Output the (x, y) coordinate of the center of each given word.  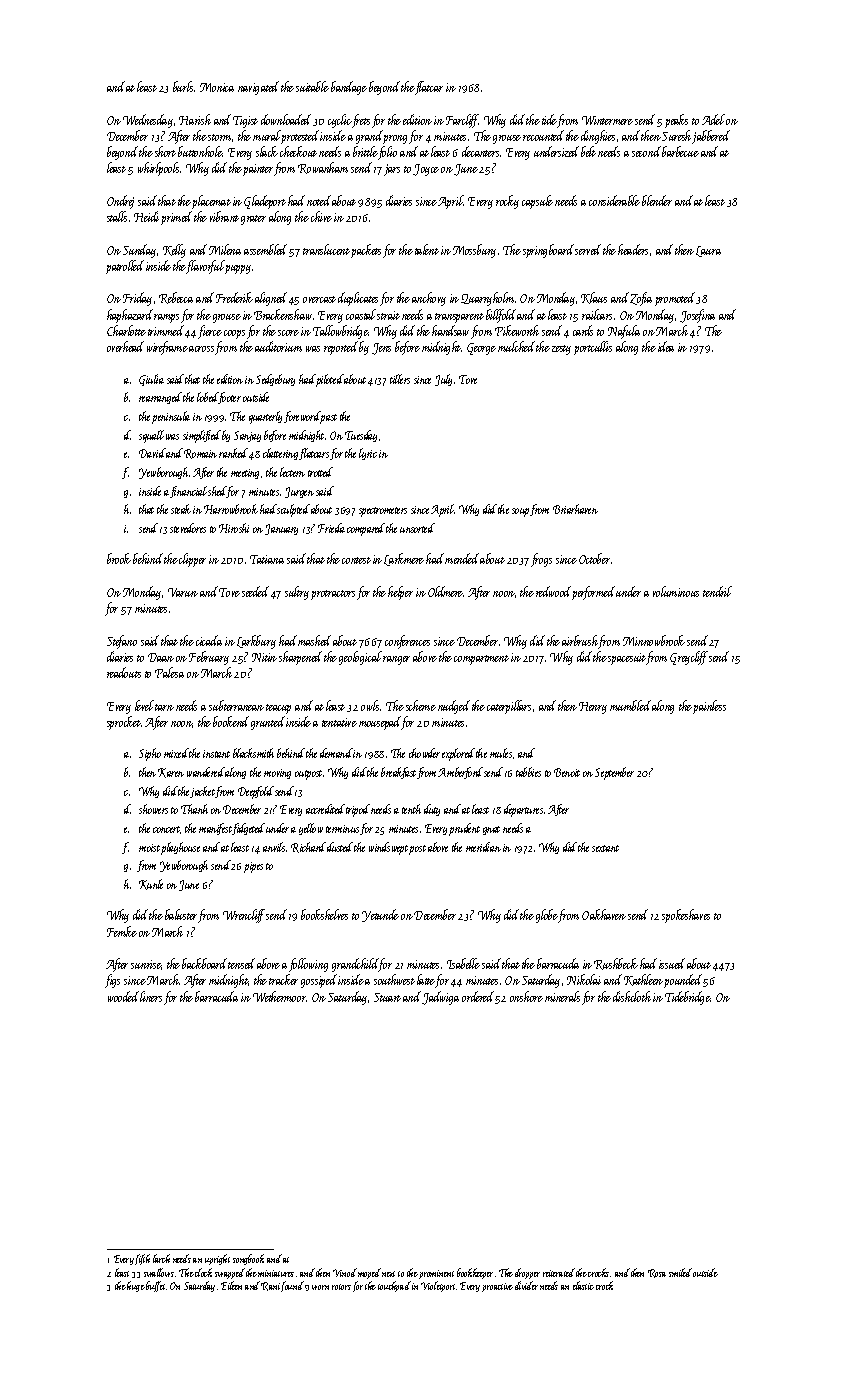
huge (136, 1286)
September (614, 773)
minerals (562, 996)
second (646, 151)
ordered (478, 996)
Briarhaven (575, 509)
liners (151, 996)
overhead (125, 346)
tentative (339, 722)
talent (427, 249)
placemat (211, 202)
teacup (278, 709)
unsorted (417, 528)
